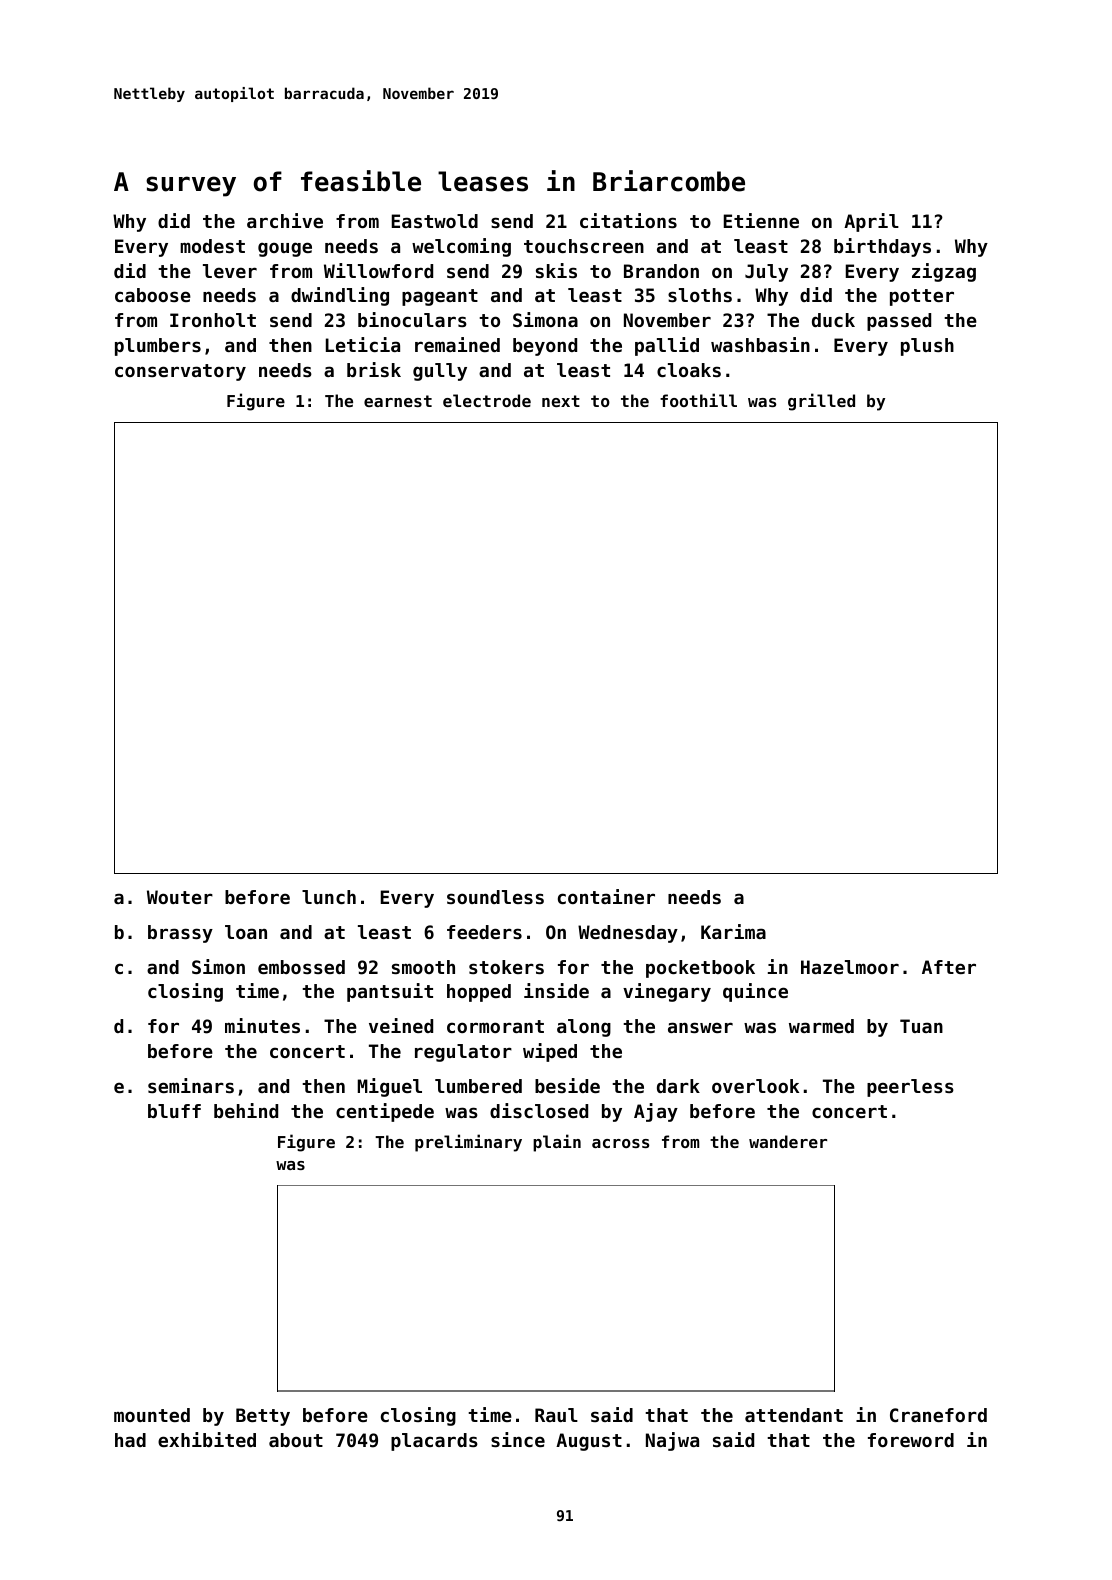 Image resolution: width=1112 pixels, height=1580 pixels. What do you see at coordinates (698, 400) in the screenshot?
I see `foothill` at bounding box center [698, 400].
